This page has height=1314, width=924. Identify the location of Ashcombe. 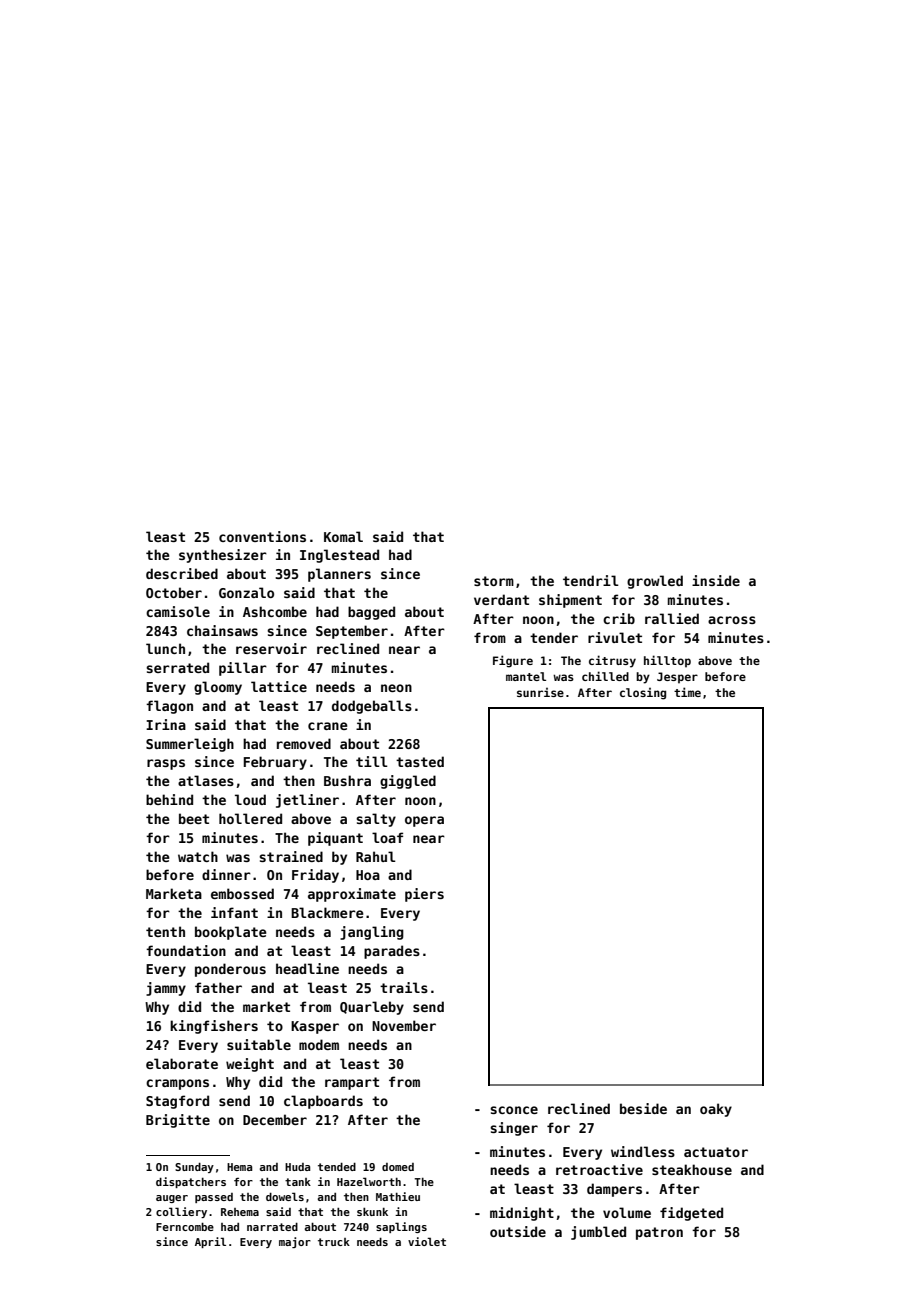
(275, 611).
